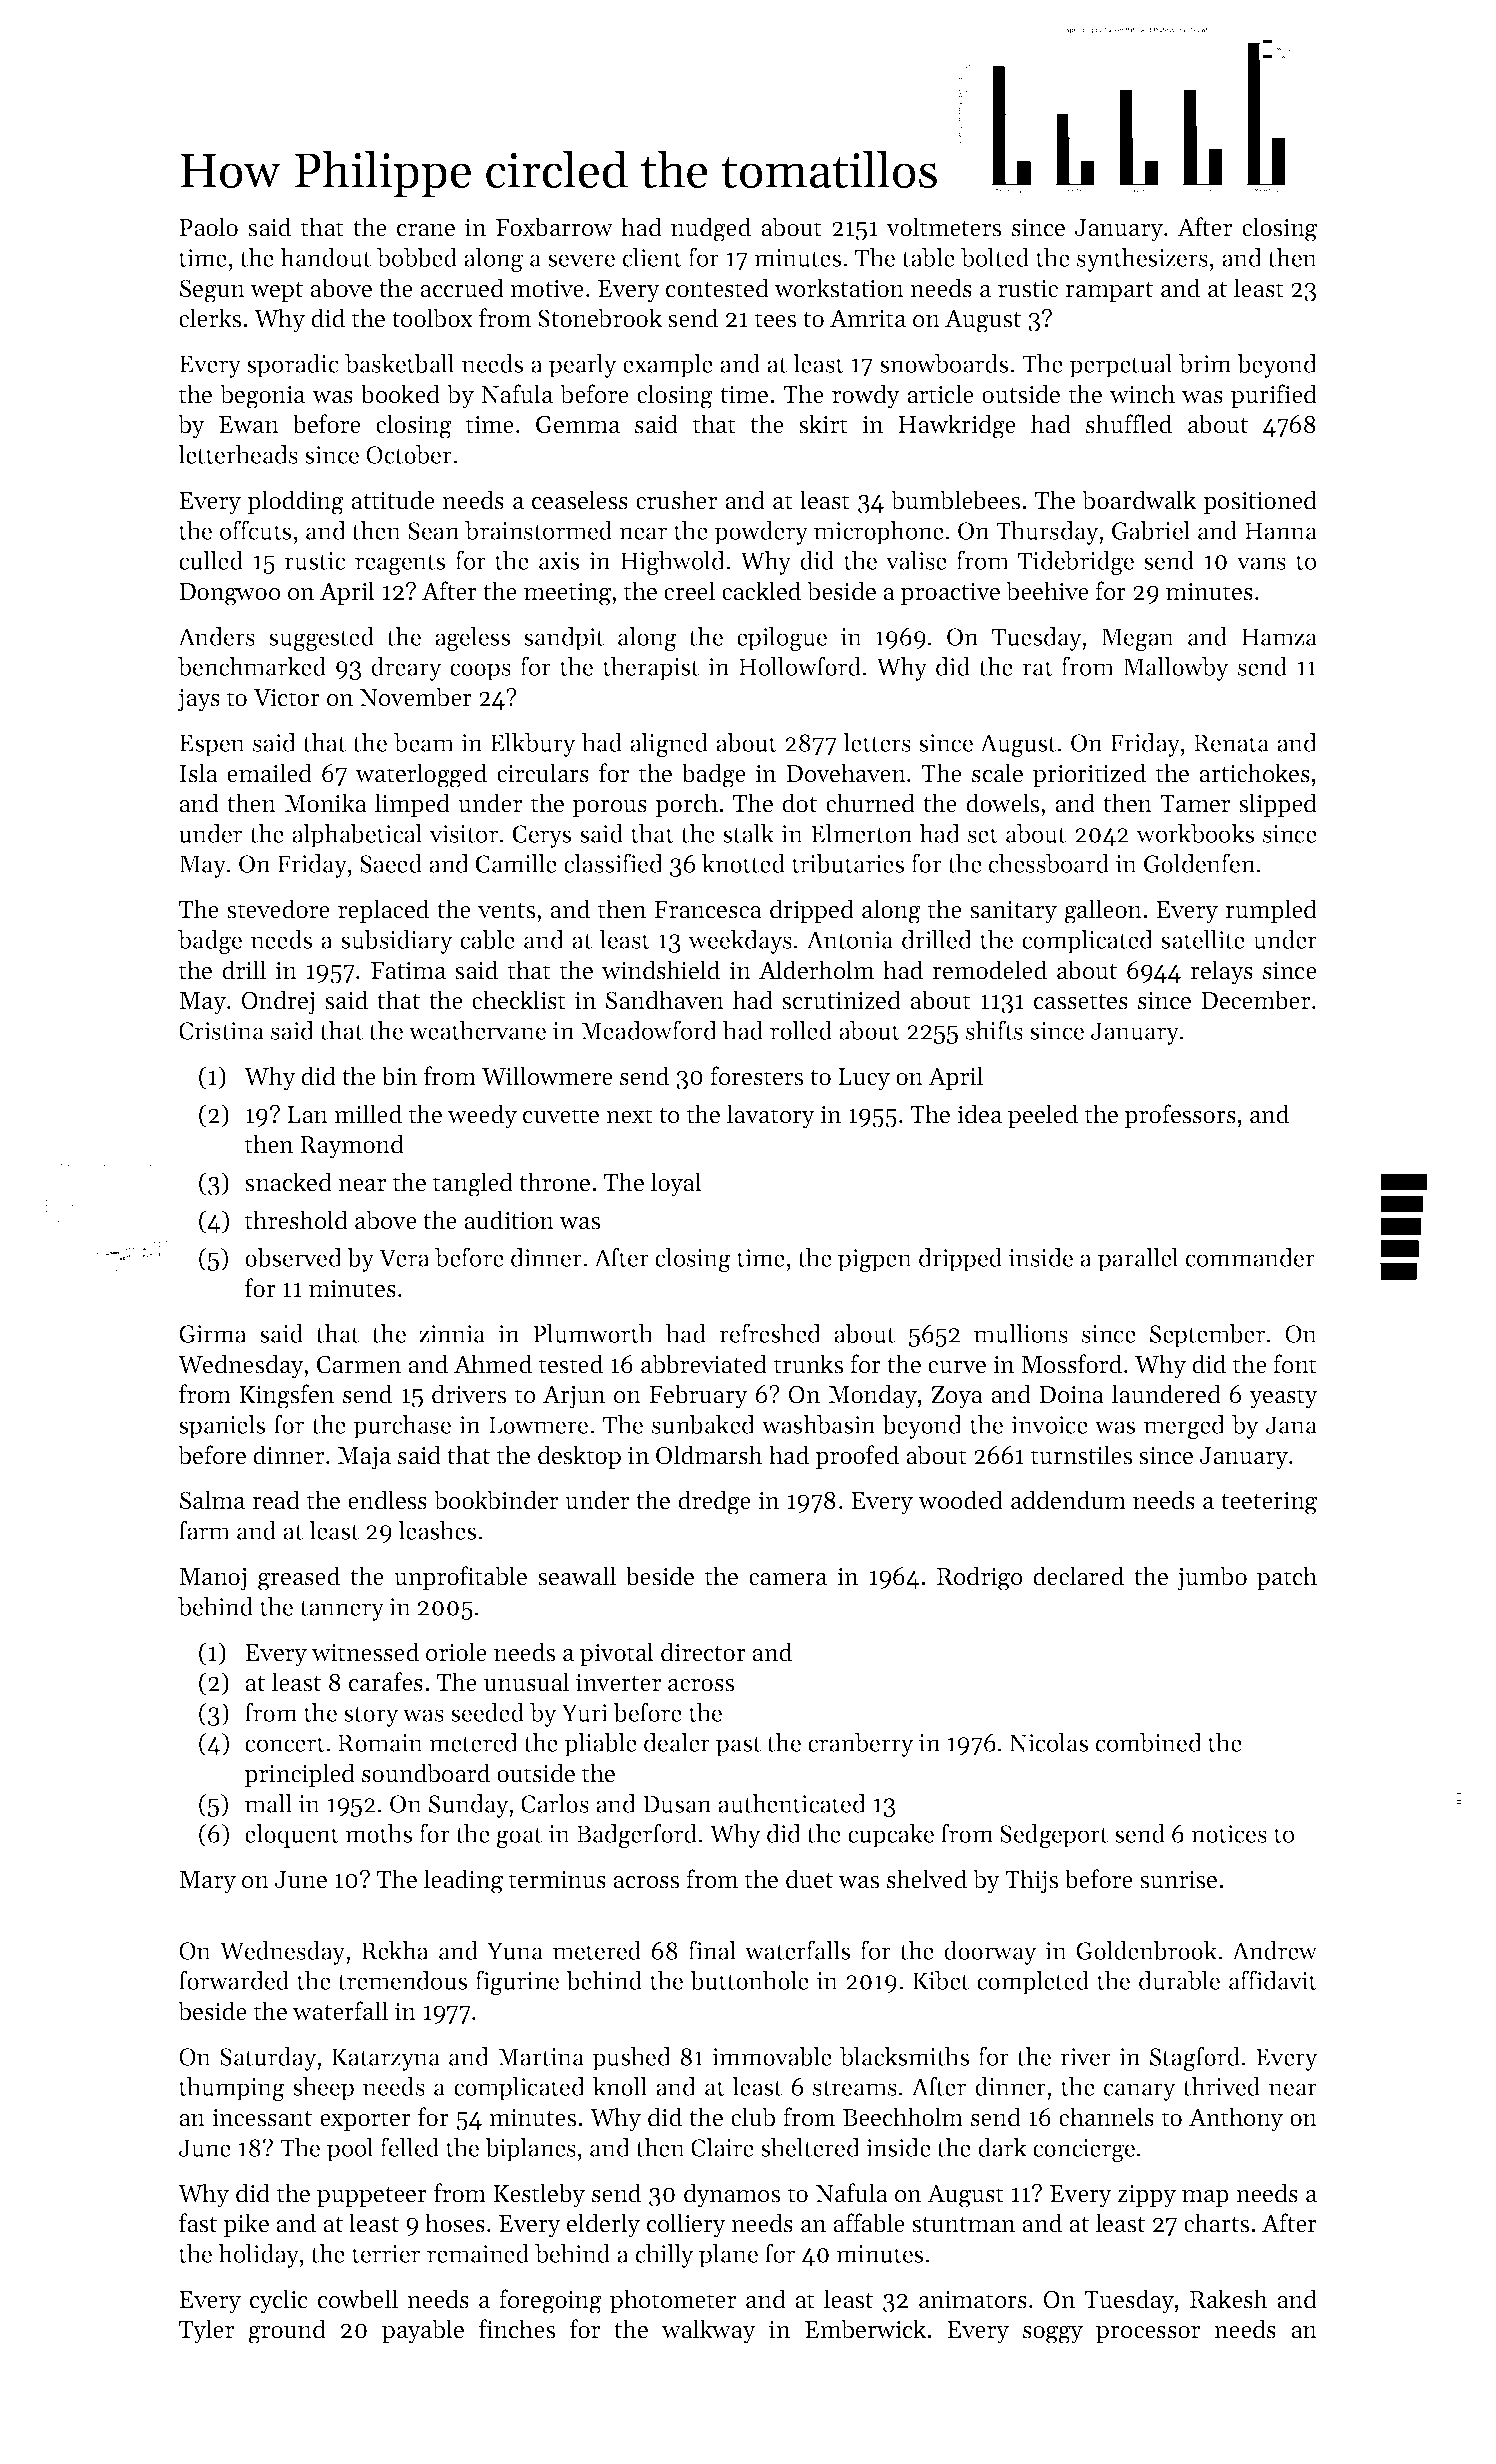 Image resolution: width=1496 pixels, height=2464 pixels. I want to click on wept, so click(276, 291).
